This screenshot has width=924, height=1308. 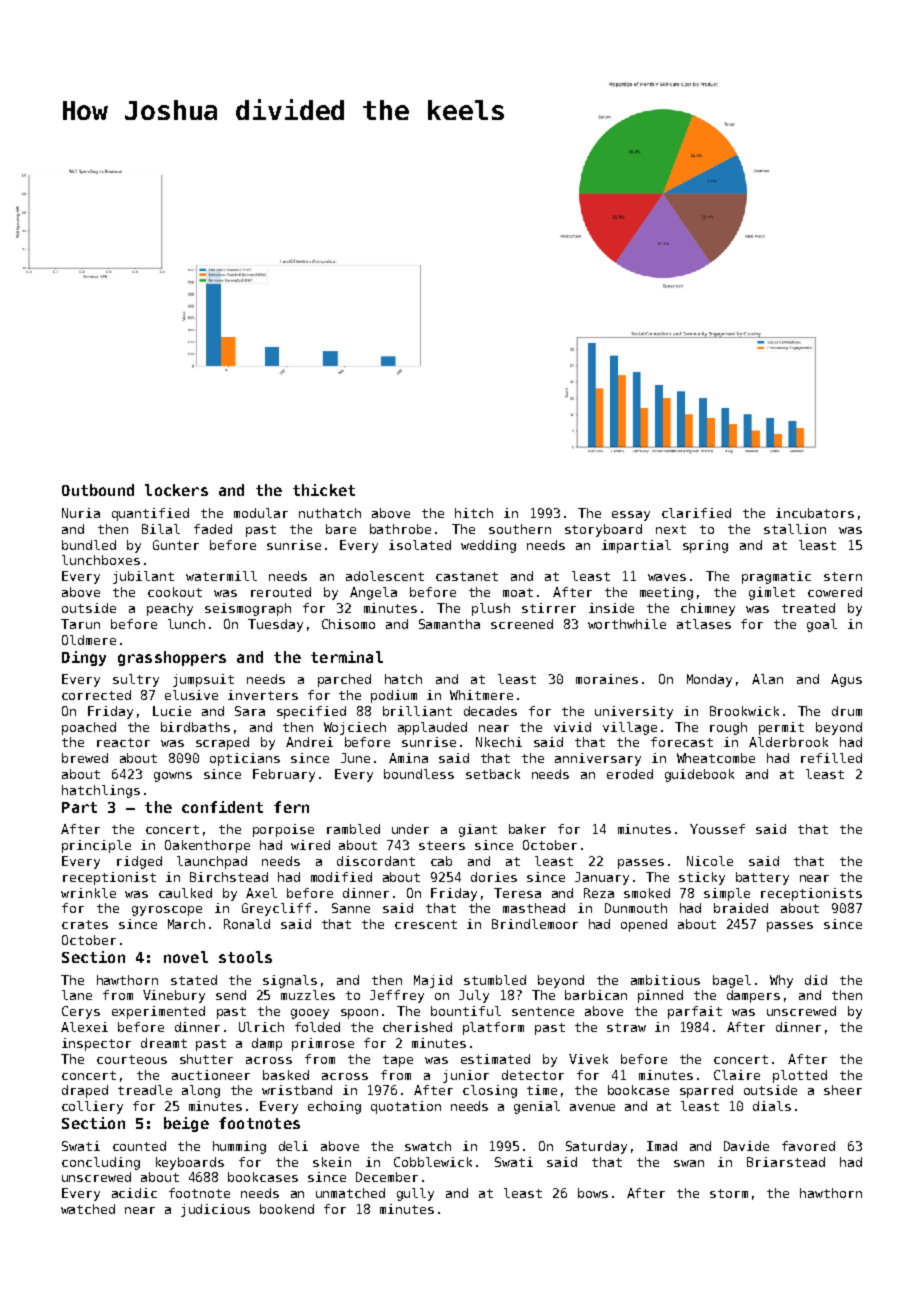 What do you see at coordinates (176, 490) in the screenshot?
I see `lockers` at bounding box center [176, 490].
